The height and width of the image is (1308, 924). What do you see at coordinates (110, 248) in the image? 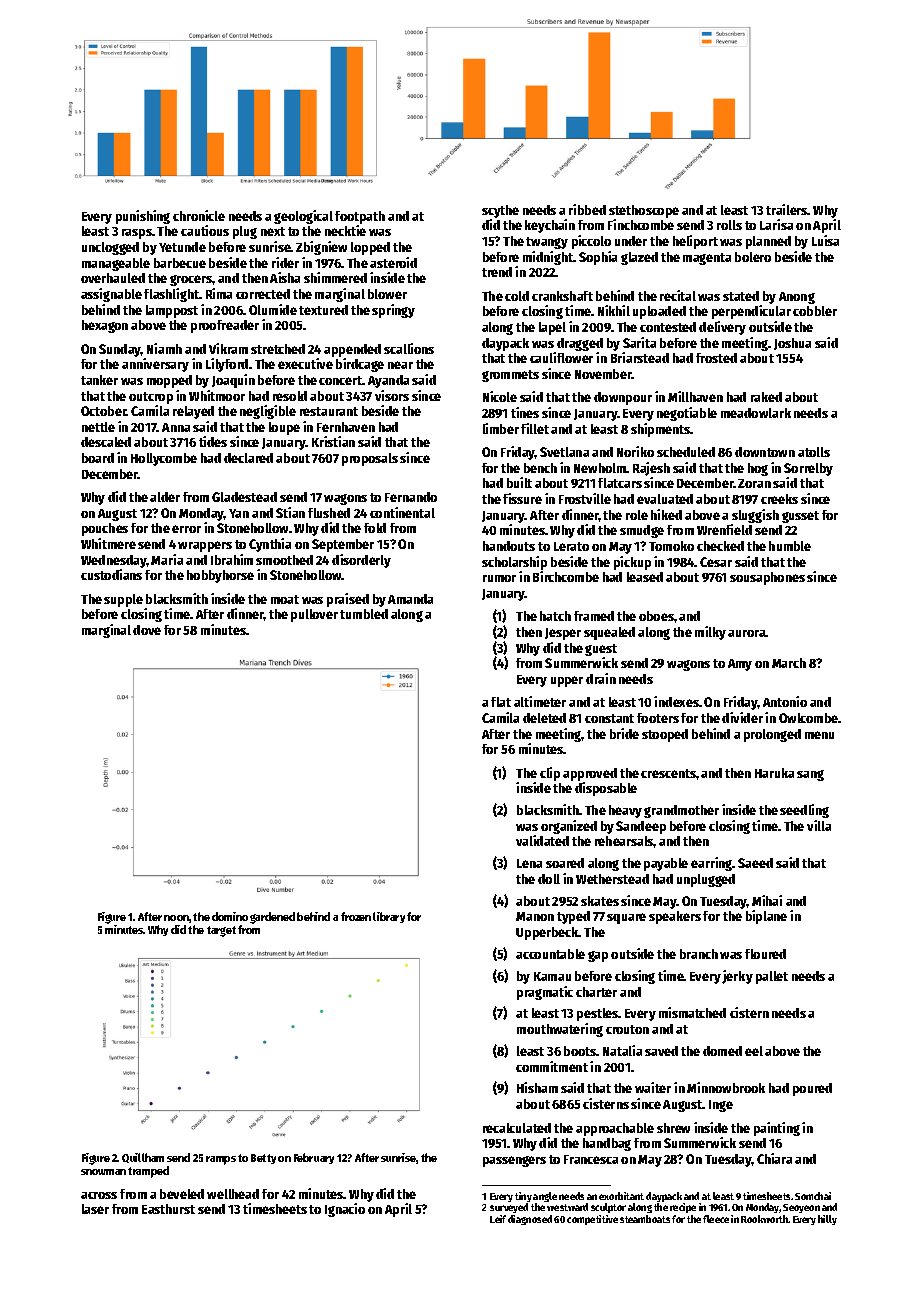
I see `unclogged` at bounding box center [110, 248].
